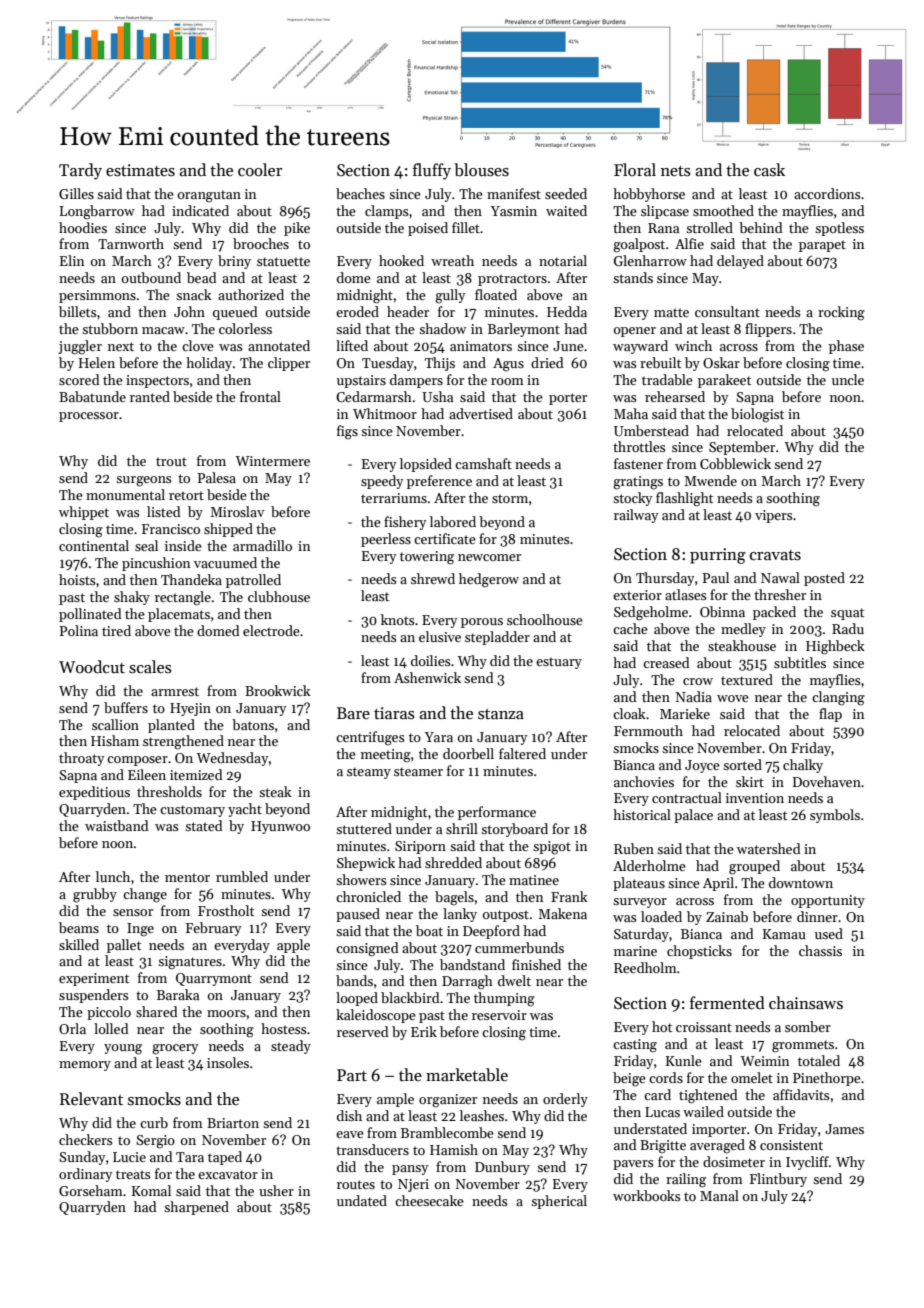 This document has width=924, height=1308. I want to click on gully, so click(450, 296).
